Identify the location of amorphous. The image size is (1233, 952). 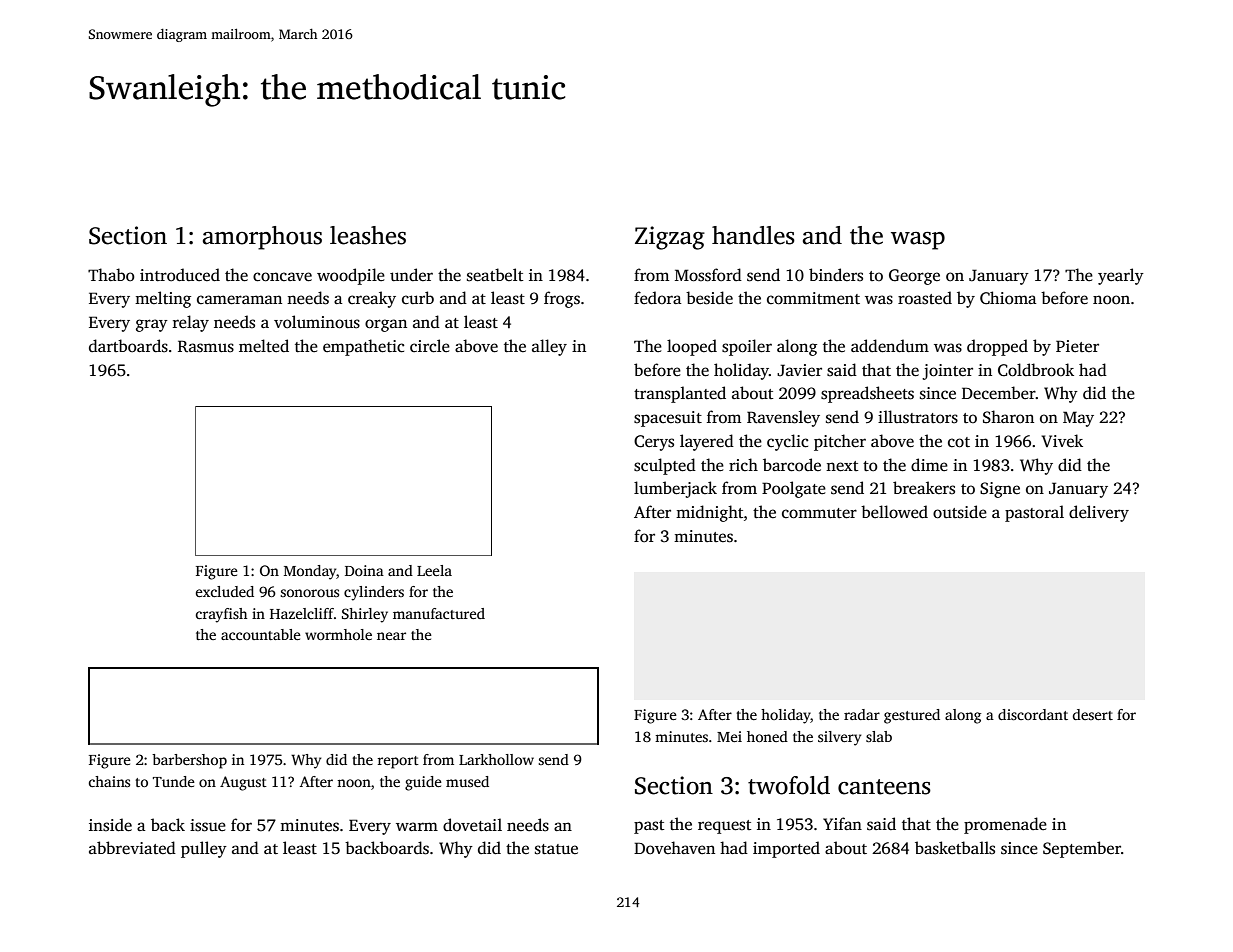
(262, 238).
